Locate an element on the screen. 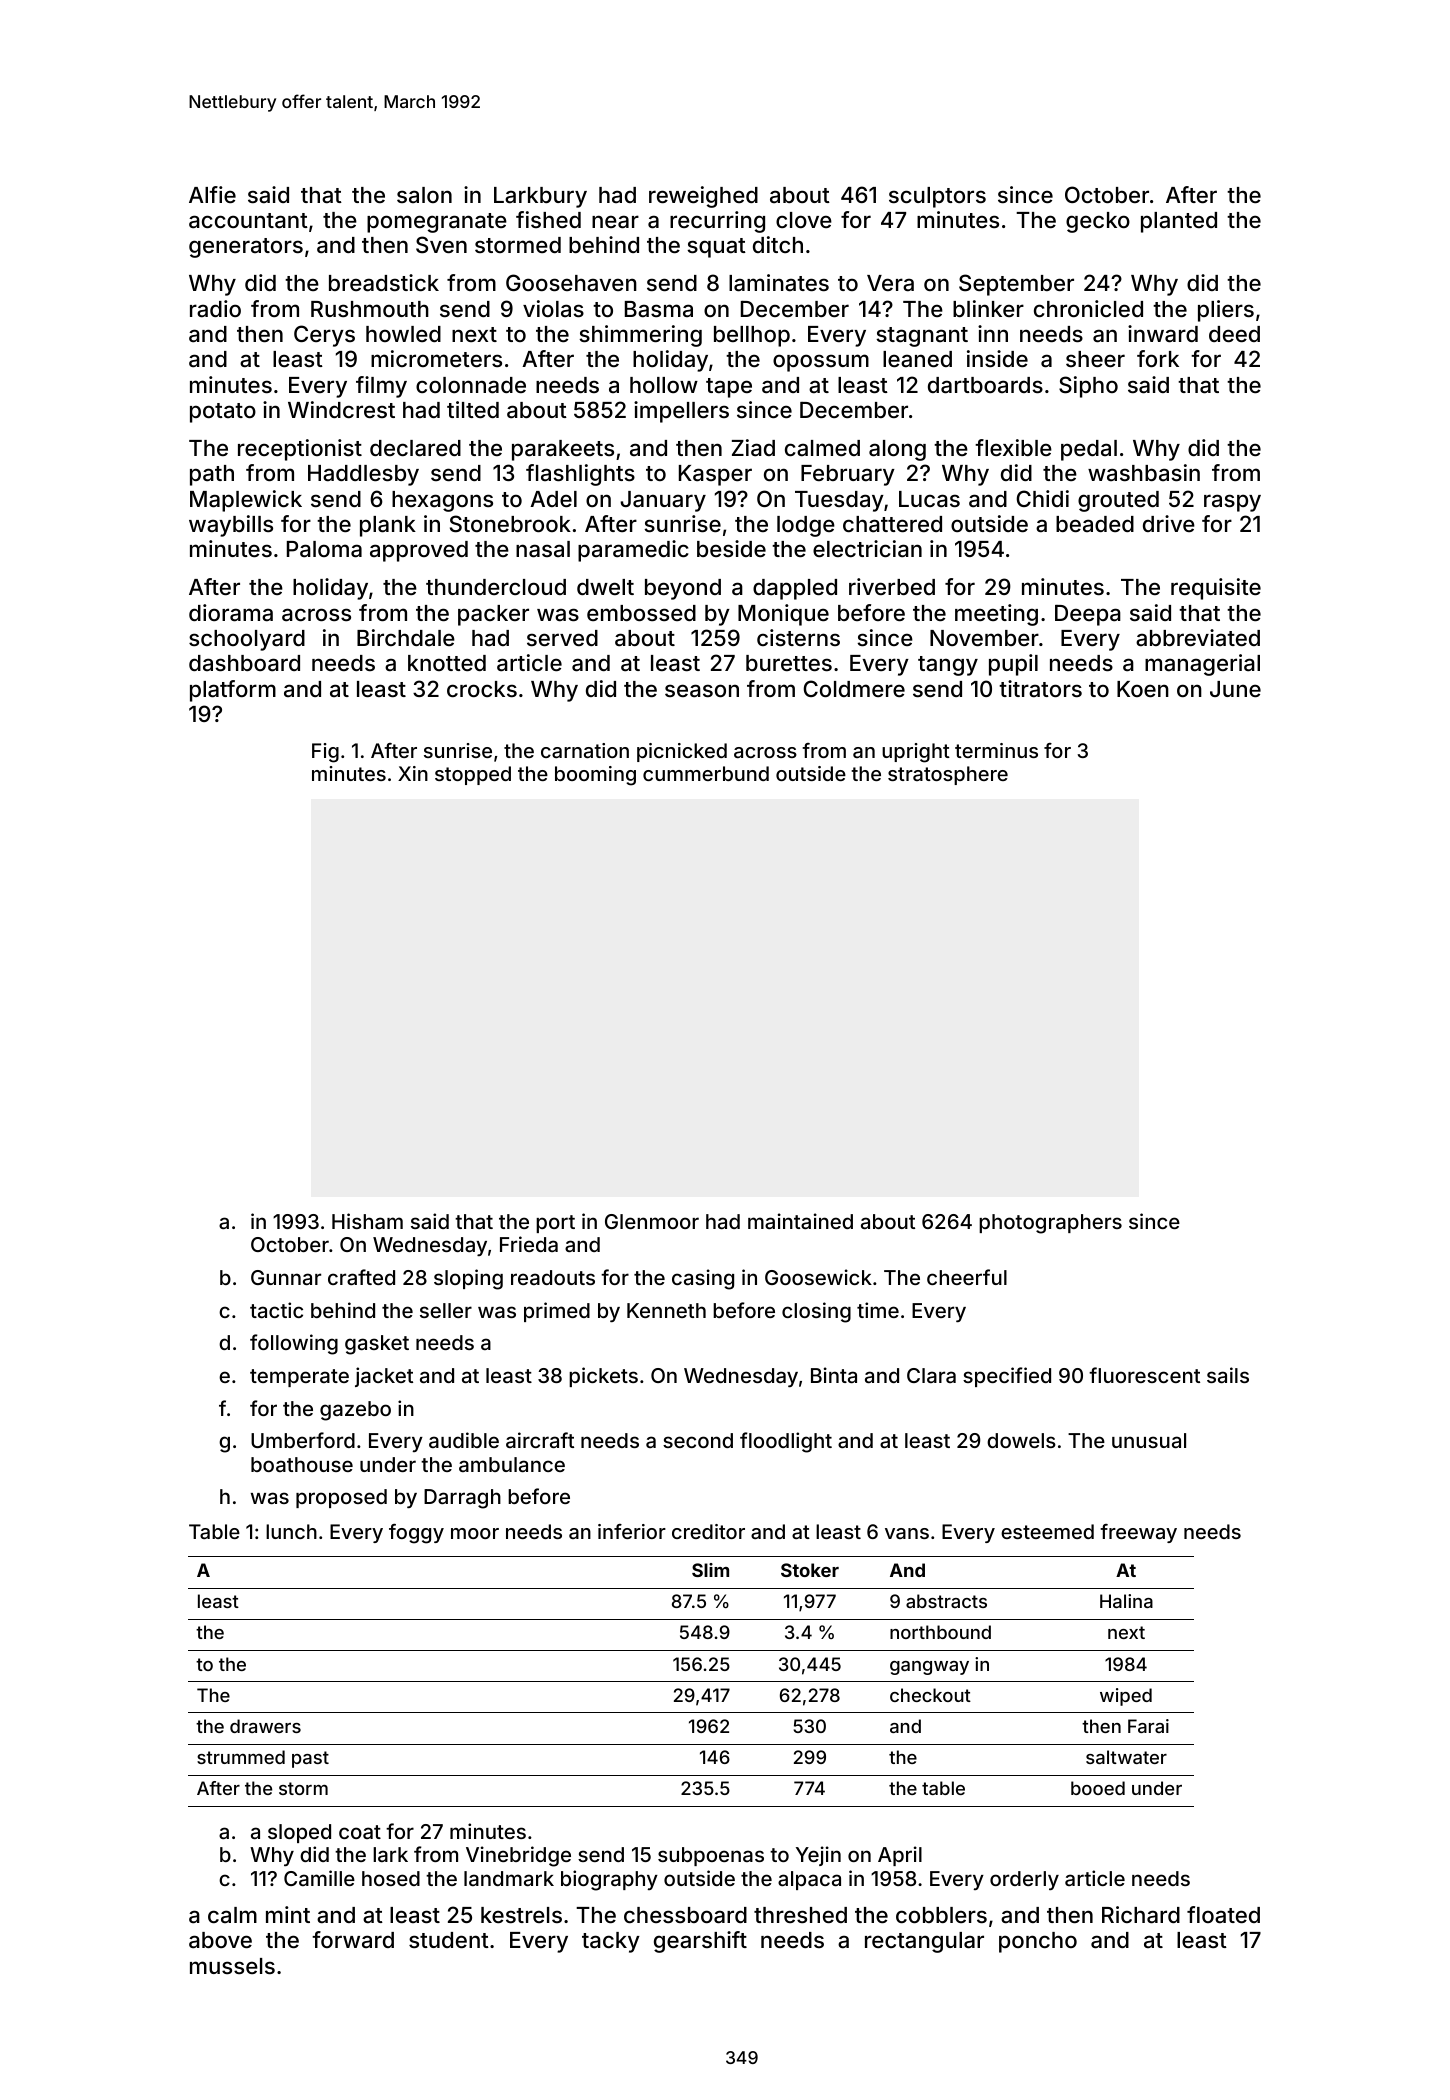  booed is located at coordinates (1098, 1788).
